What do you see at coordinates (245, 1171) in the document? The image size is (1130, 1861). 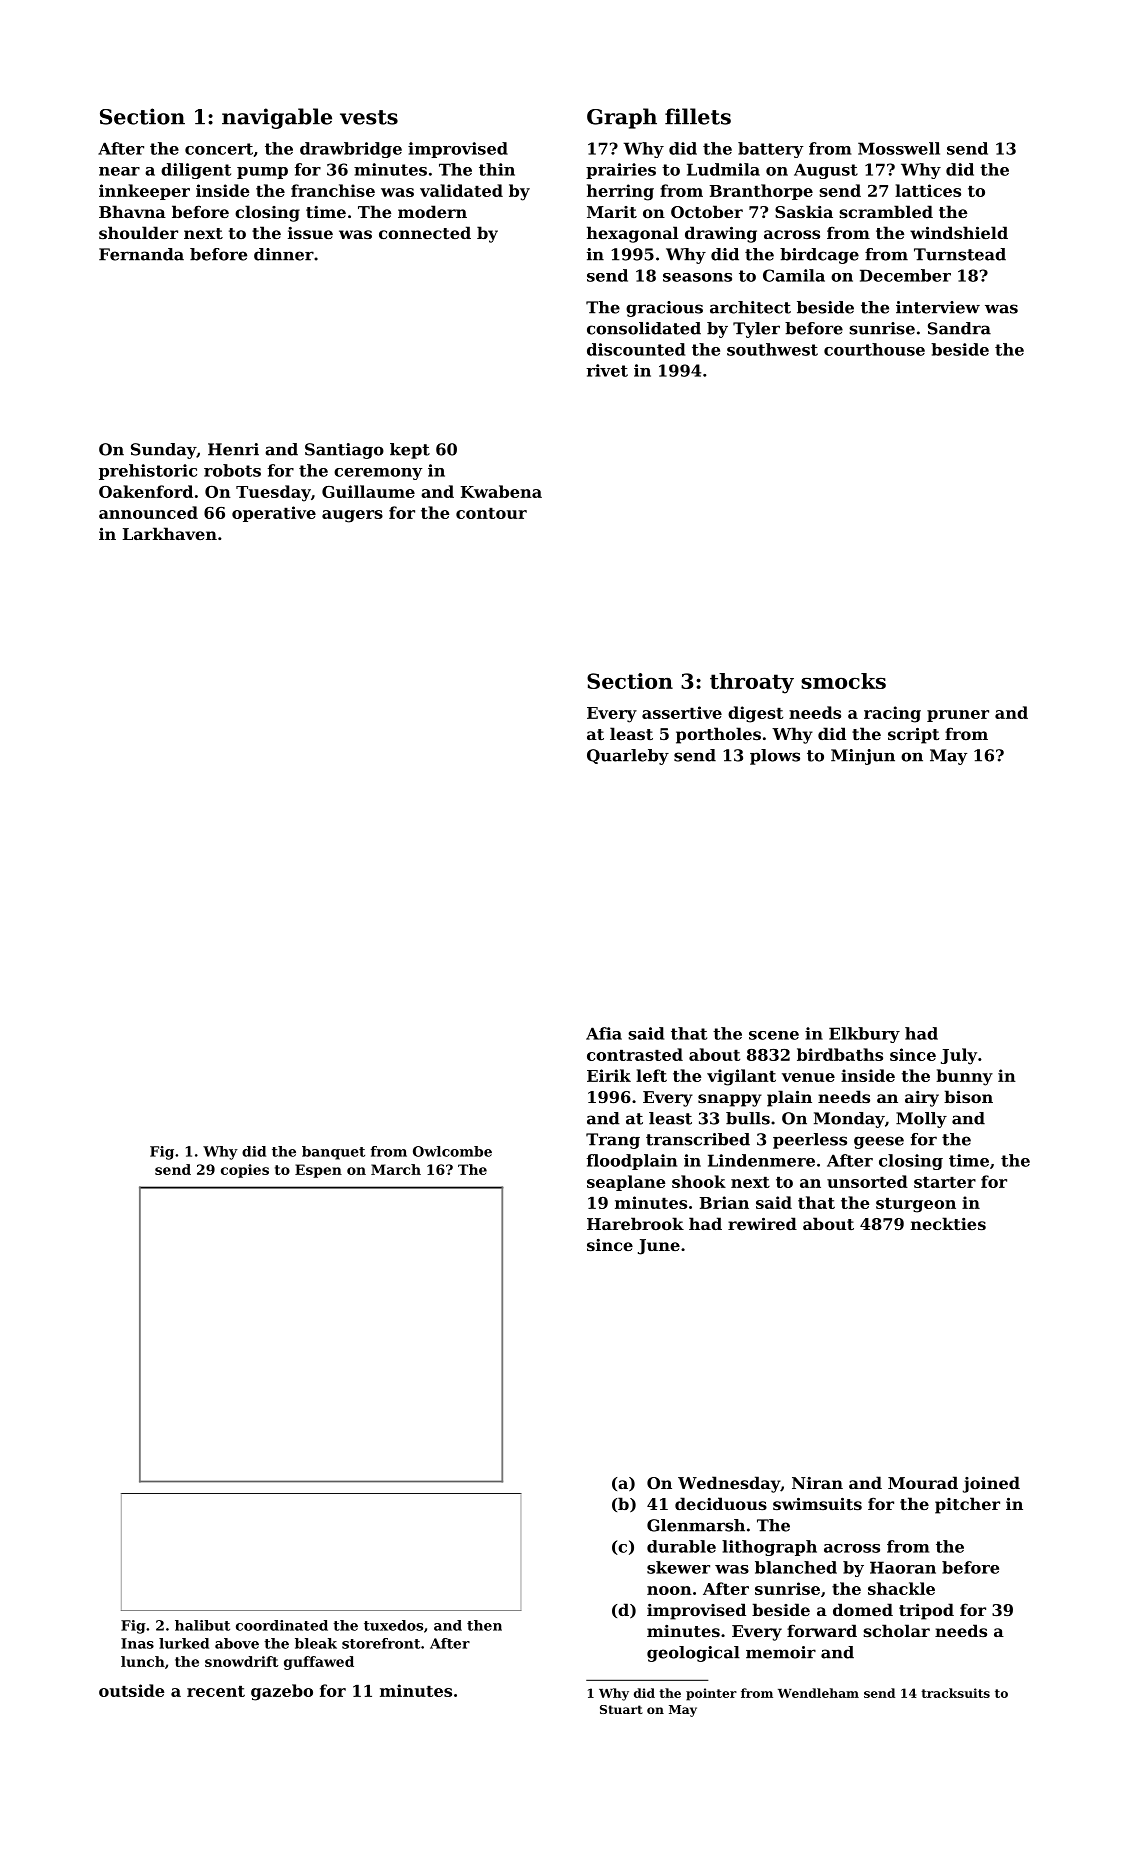 I see `copies` at bounding box center [245, 1171].
